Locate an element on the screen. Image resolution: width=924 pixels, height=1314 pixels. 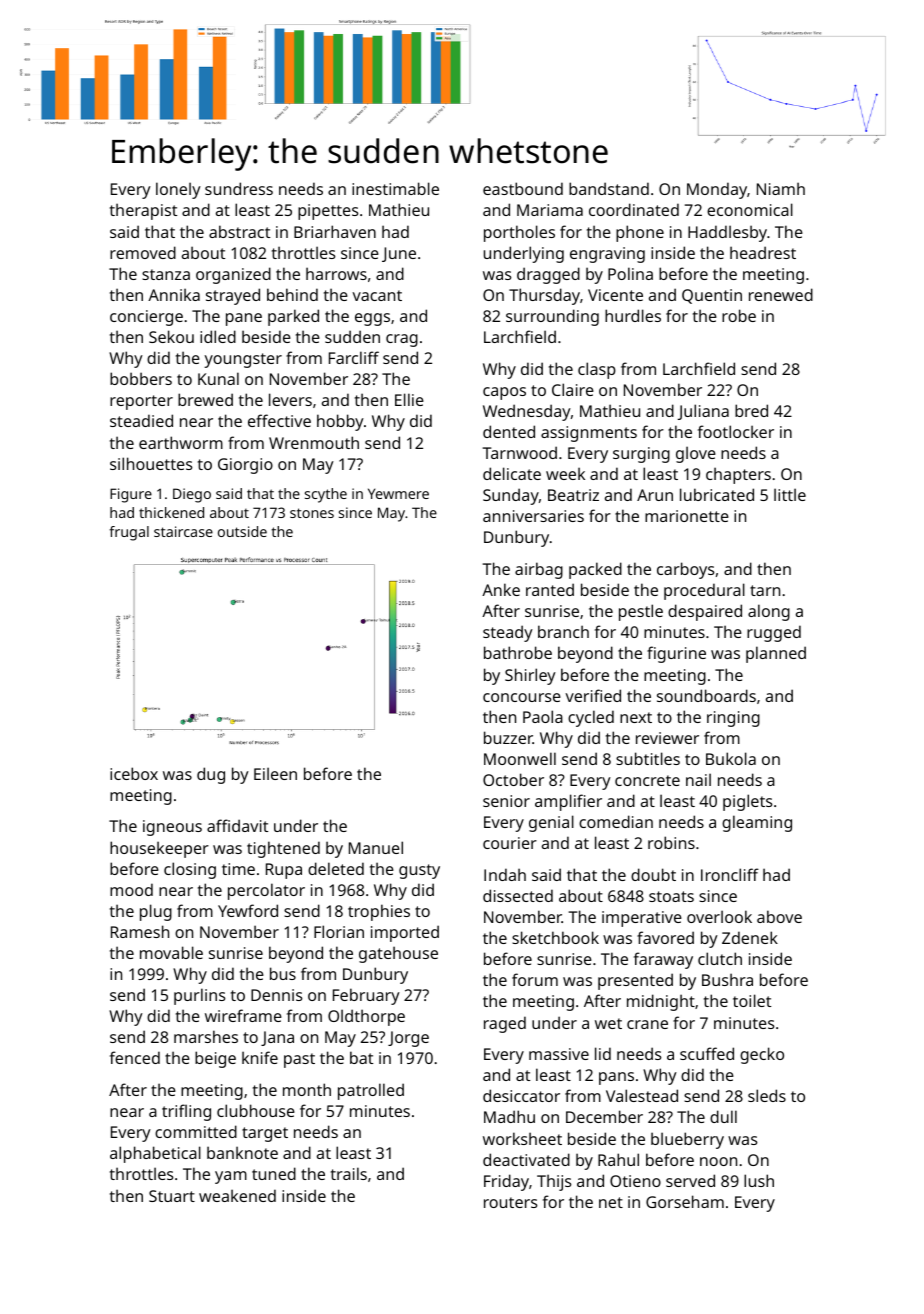
mood is located at coordinates (131, 889).
